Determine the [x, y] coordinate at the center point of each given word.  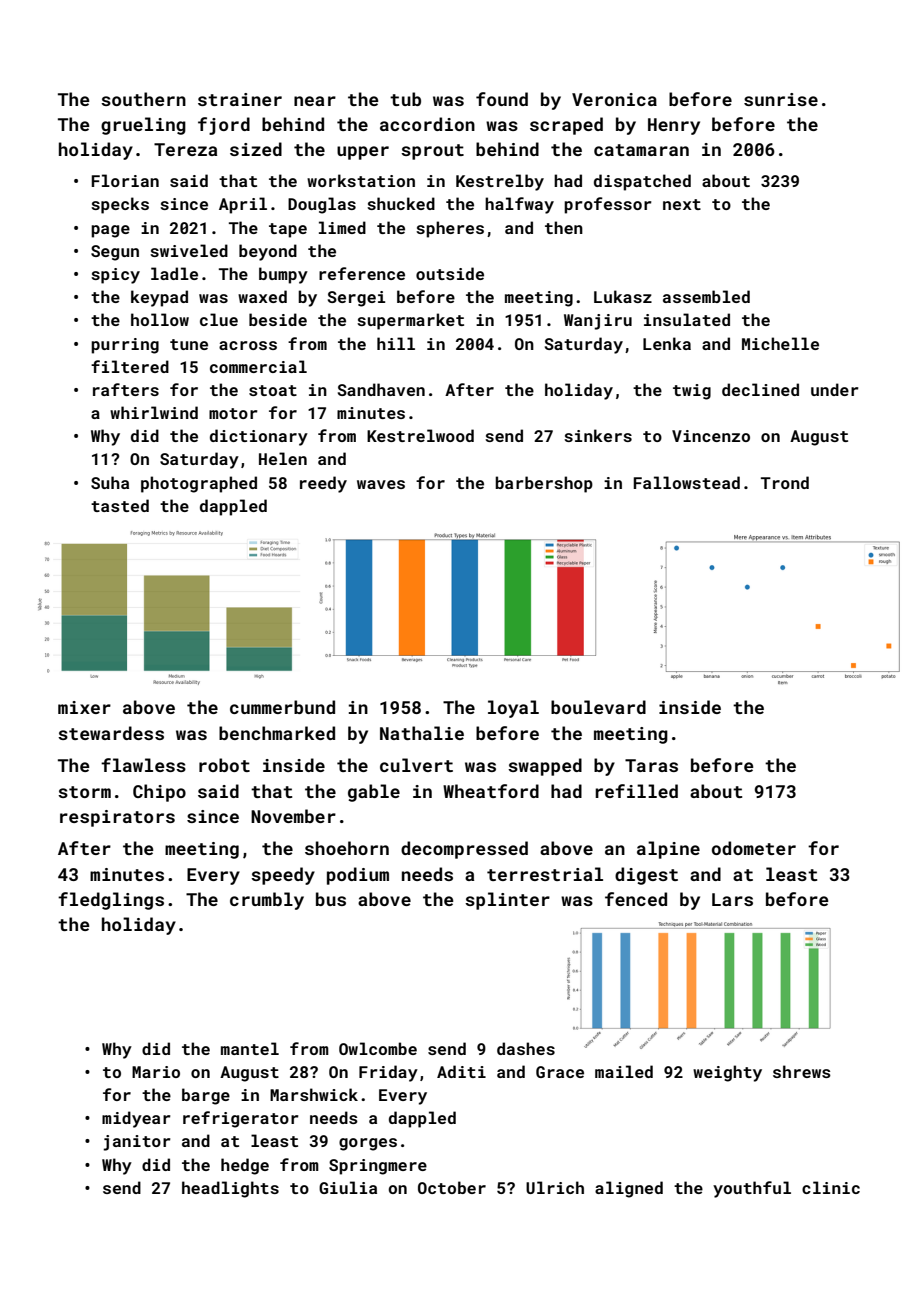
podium [358, 876]
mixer [84, 707]
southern [143, 99]
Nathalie [422, 733]
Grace [560, 1072]
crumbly [267, 901]
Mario [156, 1072]
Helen [283, 458]
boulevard [598, 707]
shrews [802, 1071]
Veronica [614, 99]
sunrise [781, 99]
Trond [785, 482]
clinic [831, 1187]
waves [381, 484]
